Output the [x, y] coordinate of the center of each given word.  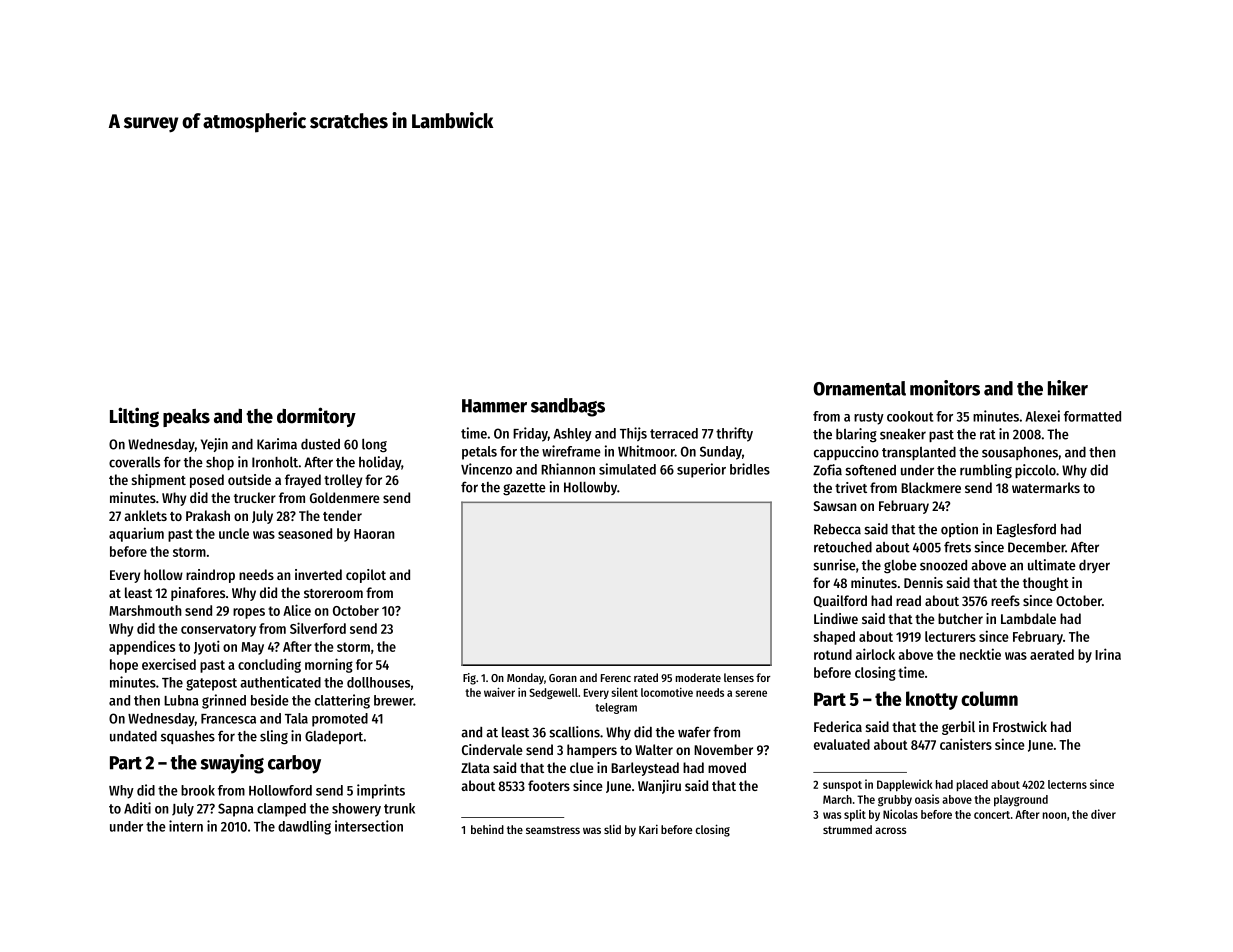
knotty [932, 700]
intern [186, 826]
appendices [142, 647]
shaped [834, 638]
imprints [381, 791]
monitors [945, 388]
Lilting [134, 417]
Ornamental [859, 388]
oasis [927, 799]
